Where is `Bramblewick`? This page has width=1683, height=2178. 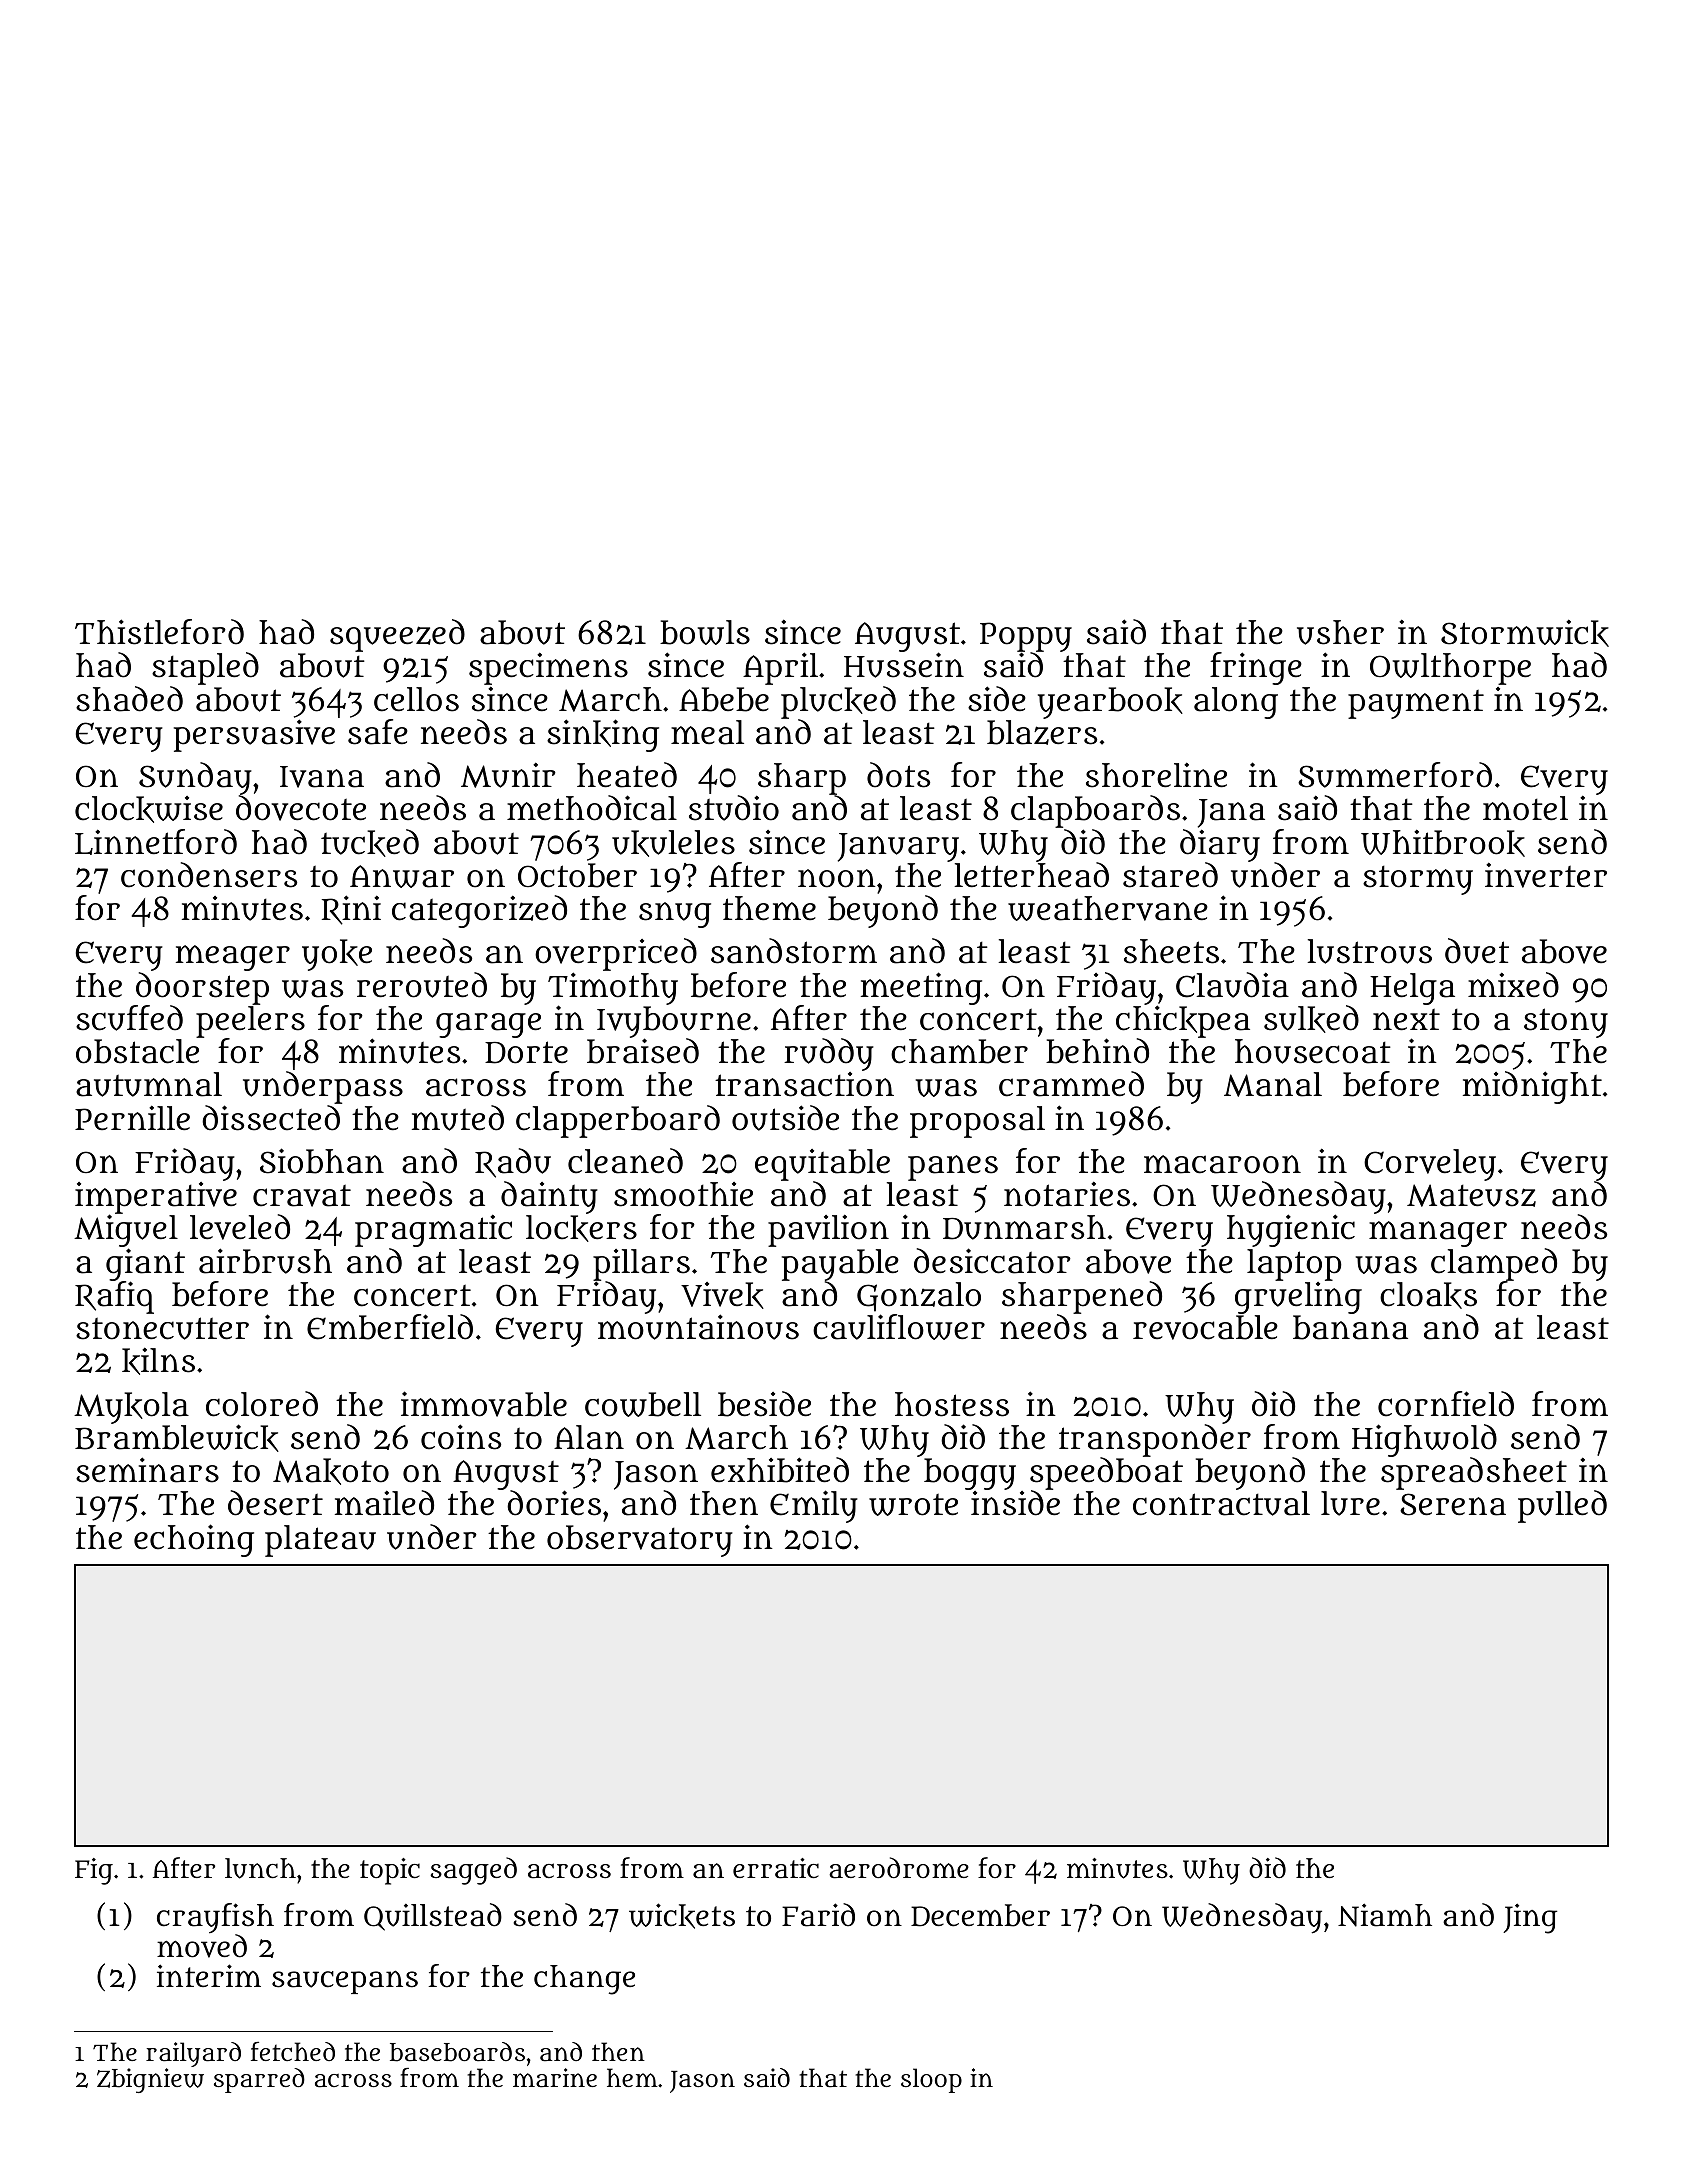 Bramblewick is located at coordinates (177, 1438).
